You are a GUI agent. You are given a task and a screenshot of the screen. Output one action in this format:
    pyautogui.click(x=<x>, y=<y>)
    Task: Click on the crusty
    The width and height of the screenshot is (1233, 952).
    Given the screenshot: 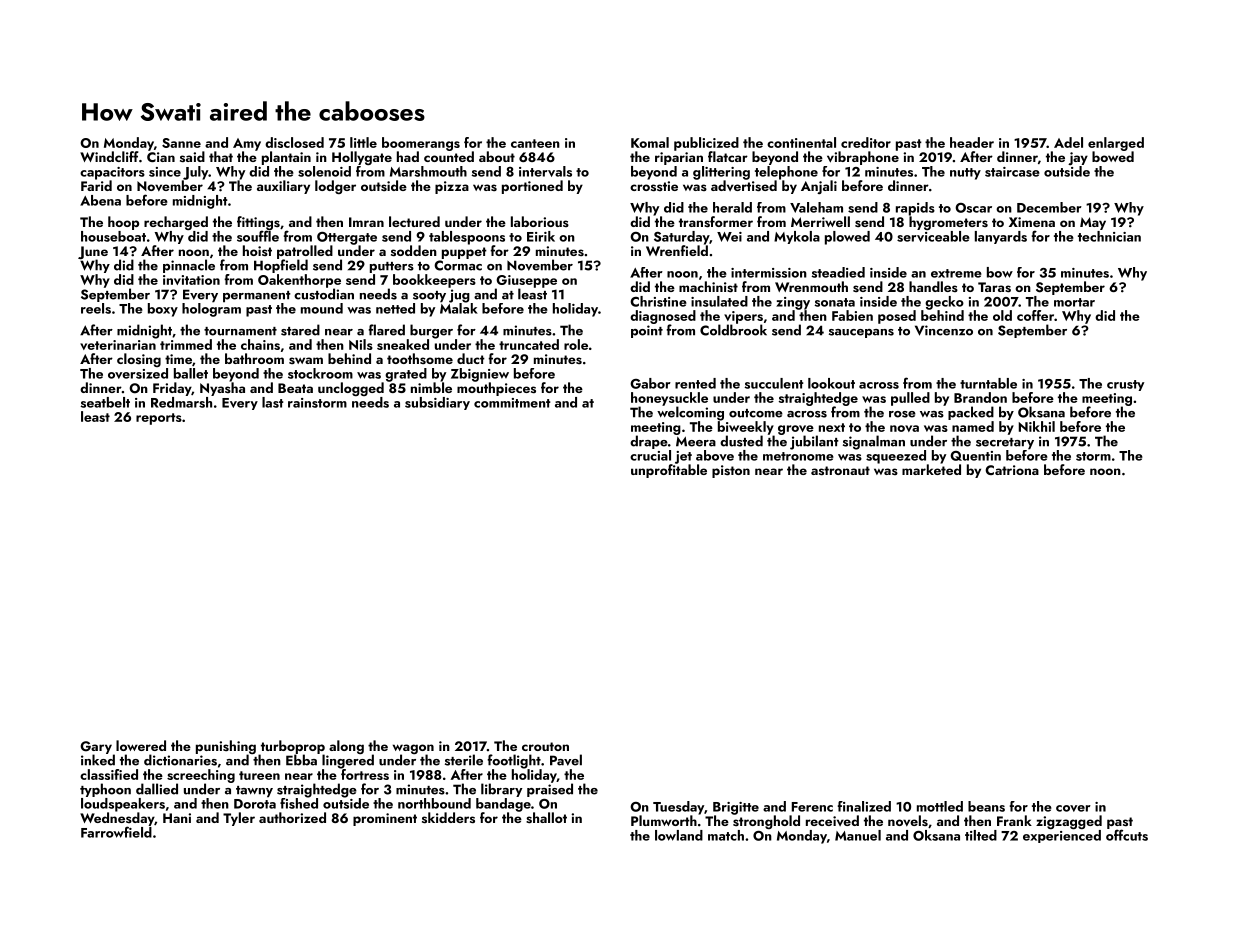 What is the action you would take?
    pyautogui.click(x=1125, y=385)
